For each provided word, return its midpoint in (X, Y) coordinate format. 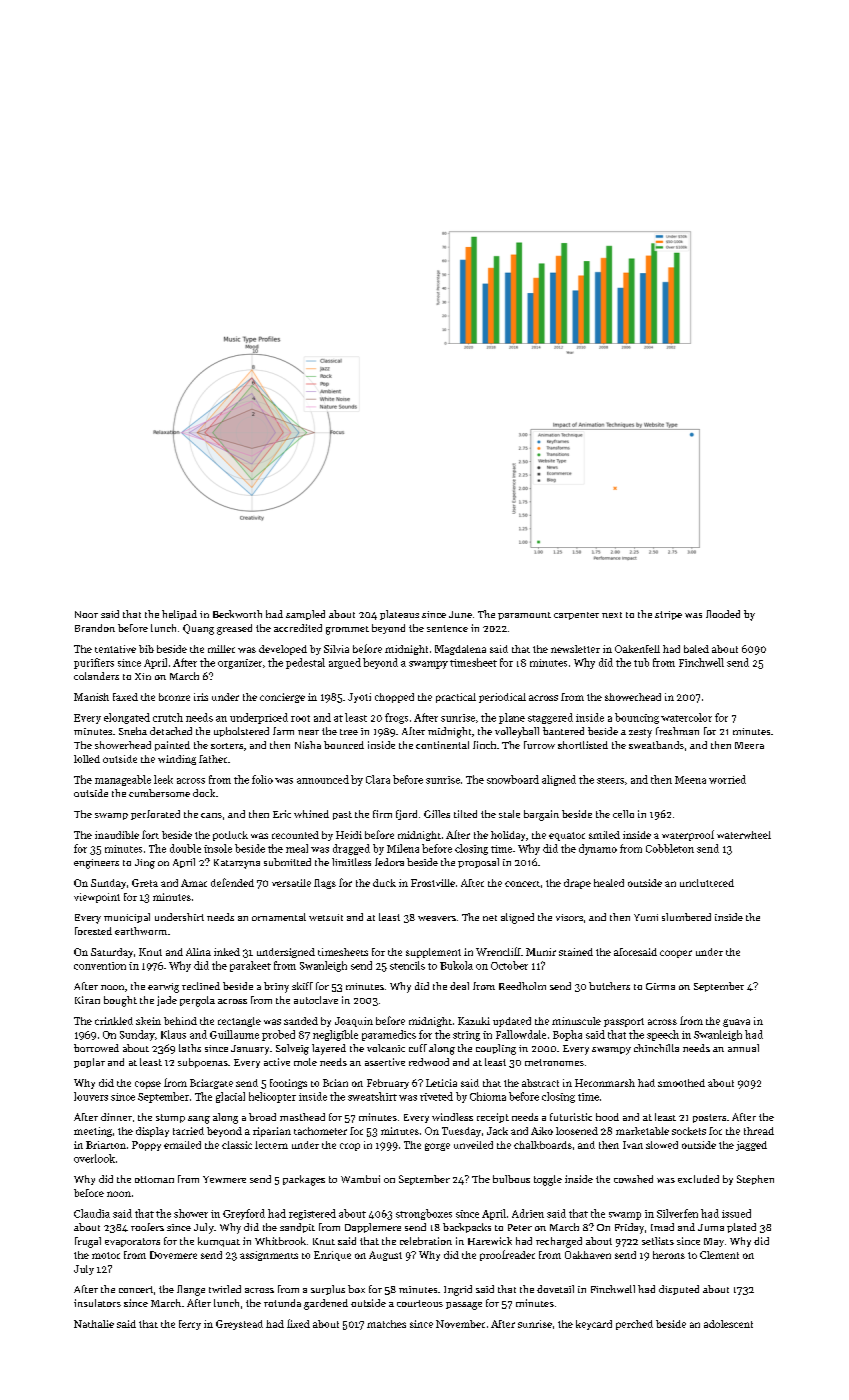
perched (634, 1325)
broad (262, 1117)
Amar (194, 883)
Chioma (488, 1096)
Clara (378, 779)
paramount (524, 616)
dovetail (555, 1289)
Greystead (239, 1325)
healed (609, 883)
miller (221, 649)
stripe (668, 615)
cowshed (633, 1179)
